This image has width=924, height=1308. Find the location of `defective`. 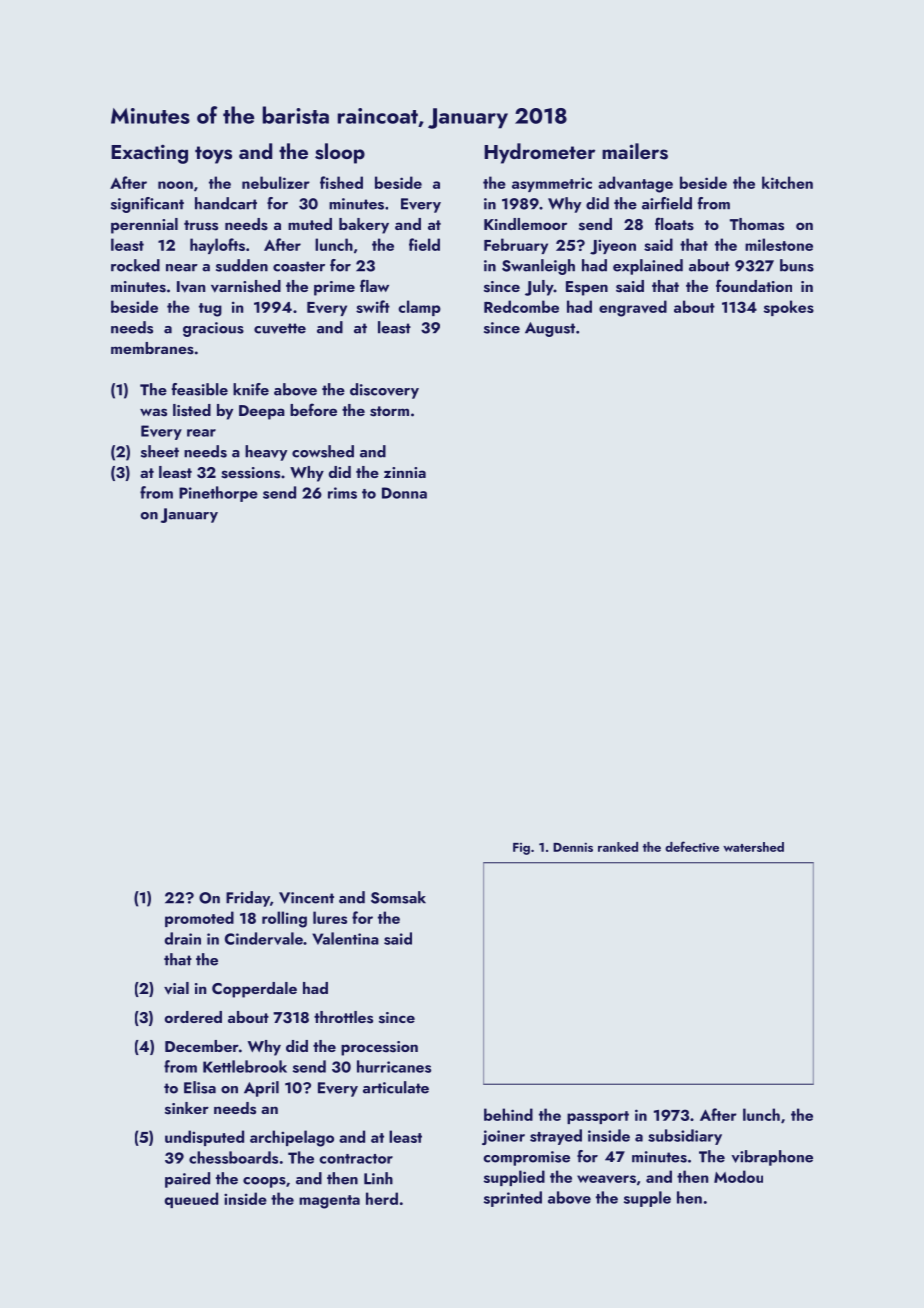

defective is located at coordinates (692, 846).
